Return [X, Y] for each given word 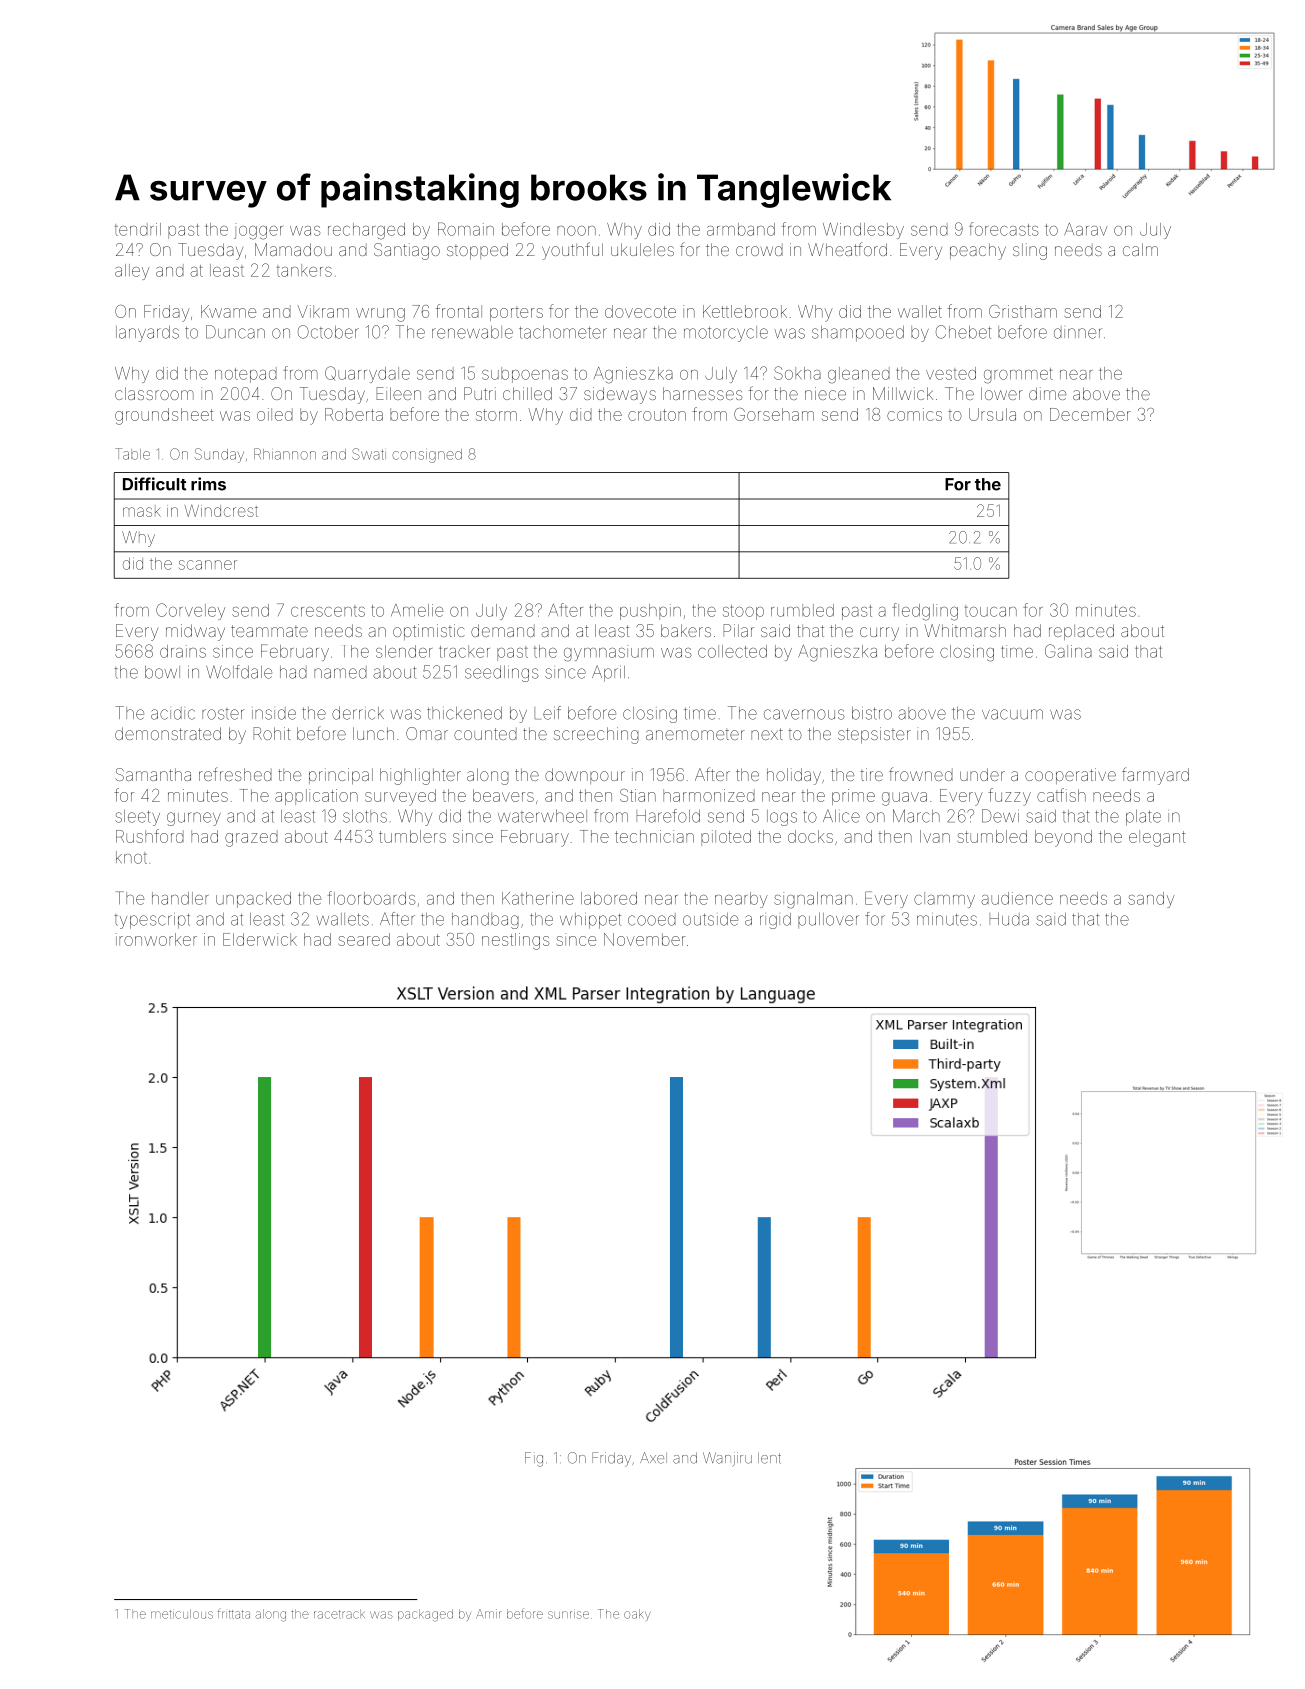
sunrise [568, 1614]
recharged [366, 231]
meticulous [182, 1614]
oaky [637, 1615]
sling [1030, 251]
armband [741, 229]
